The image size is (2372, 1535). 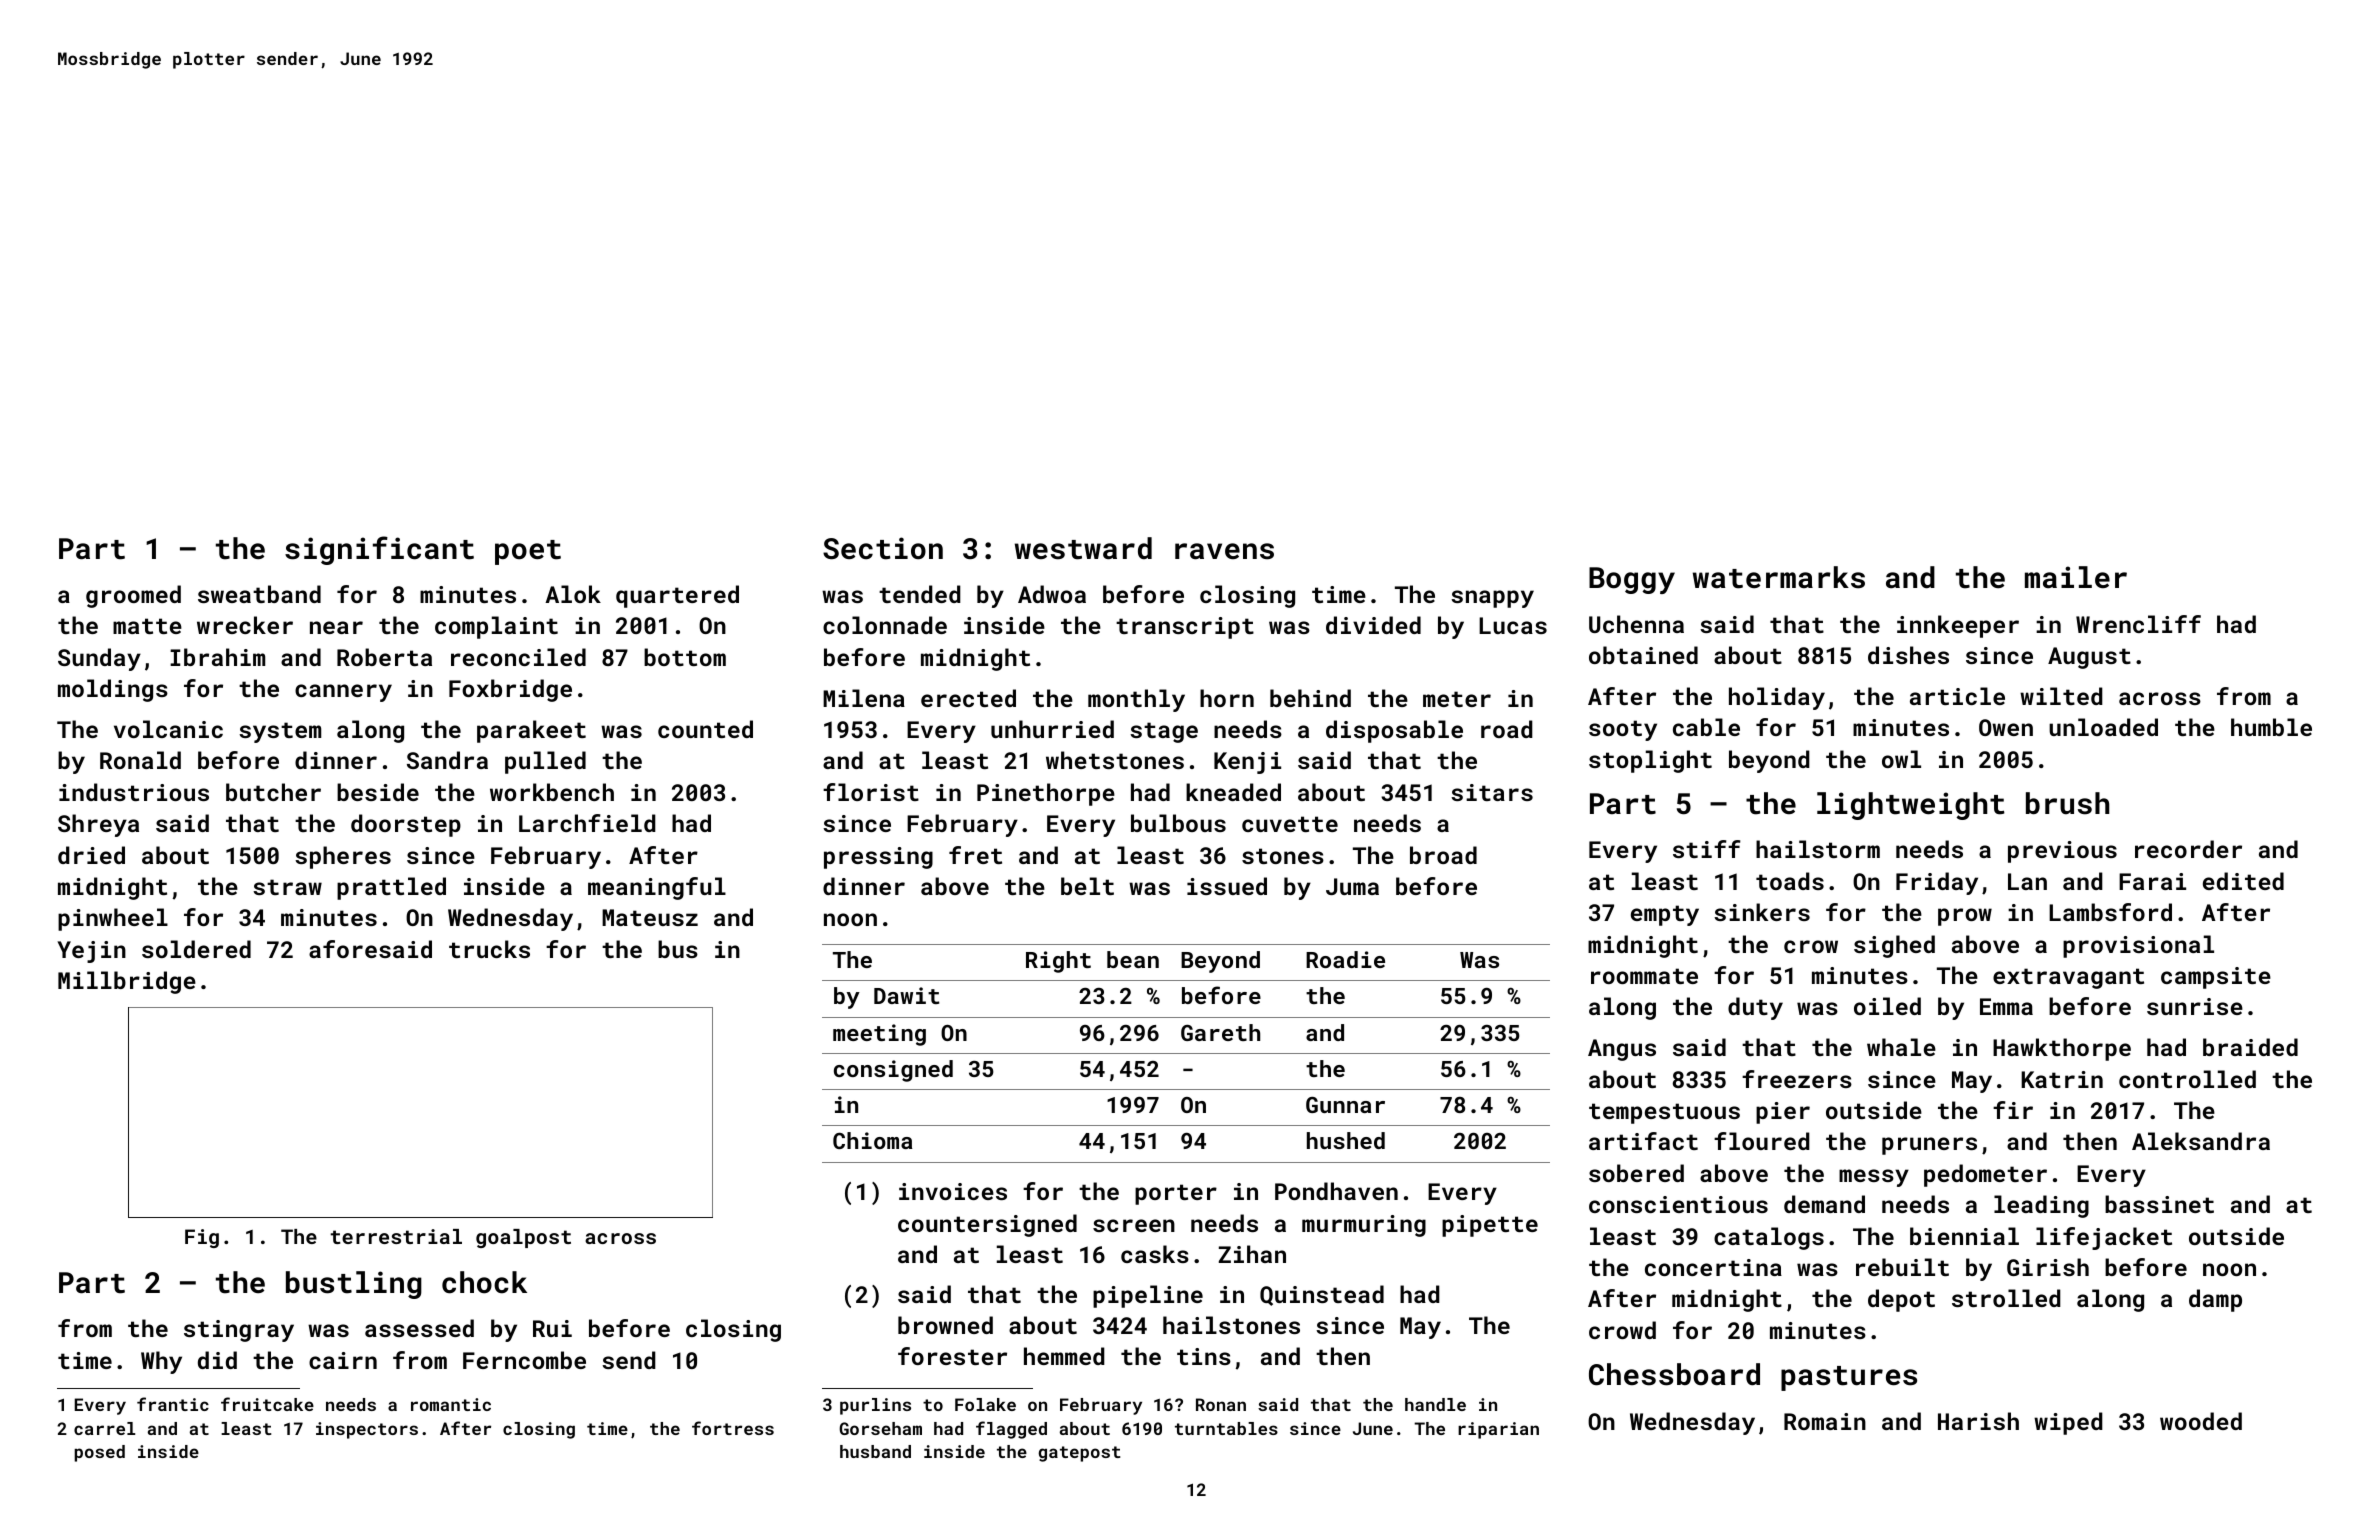 What do you see at coordinates (2076, 577) in the screenshot?
I see `mailer` at bounding box center [2076, 577].
